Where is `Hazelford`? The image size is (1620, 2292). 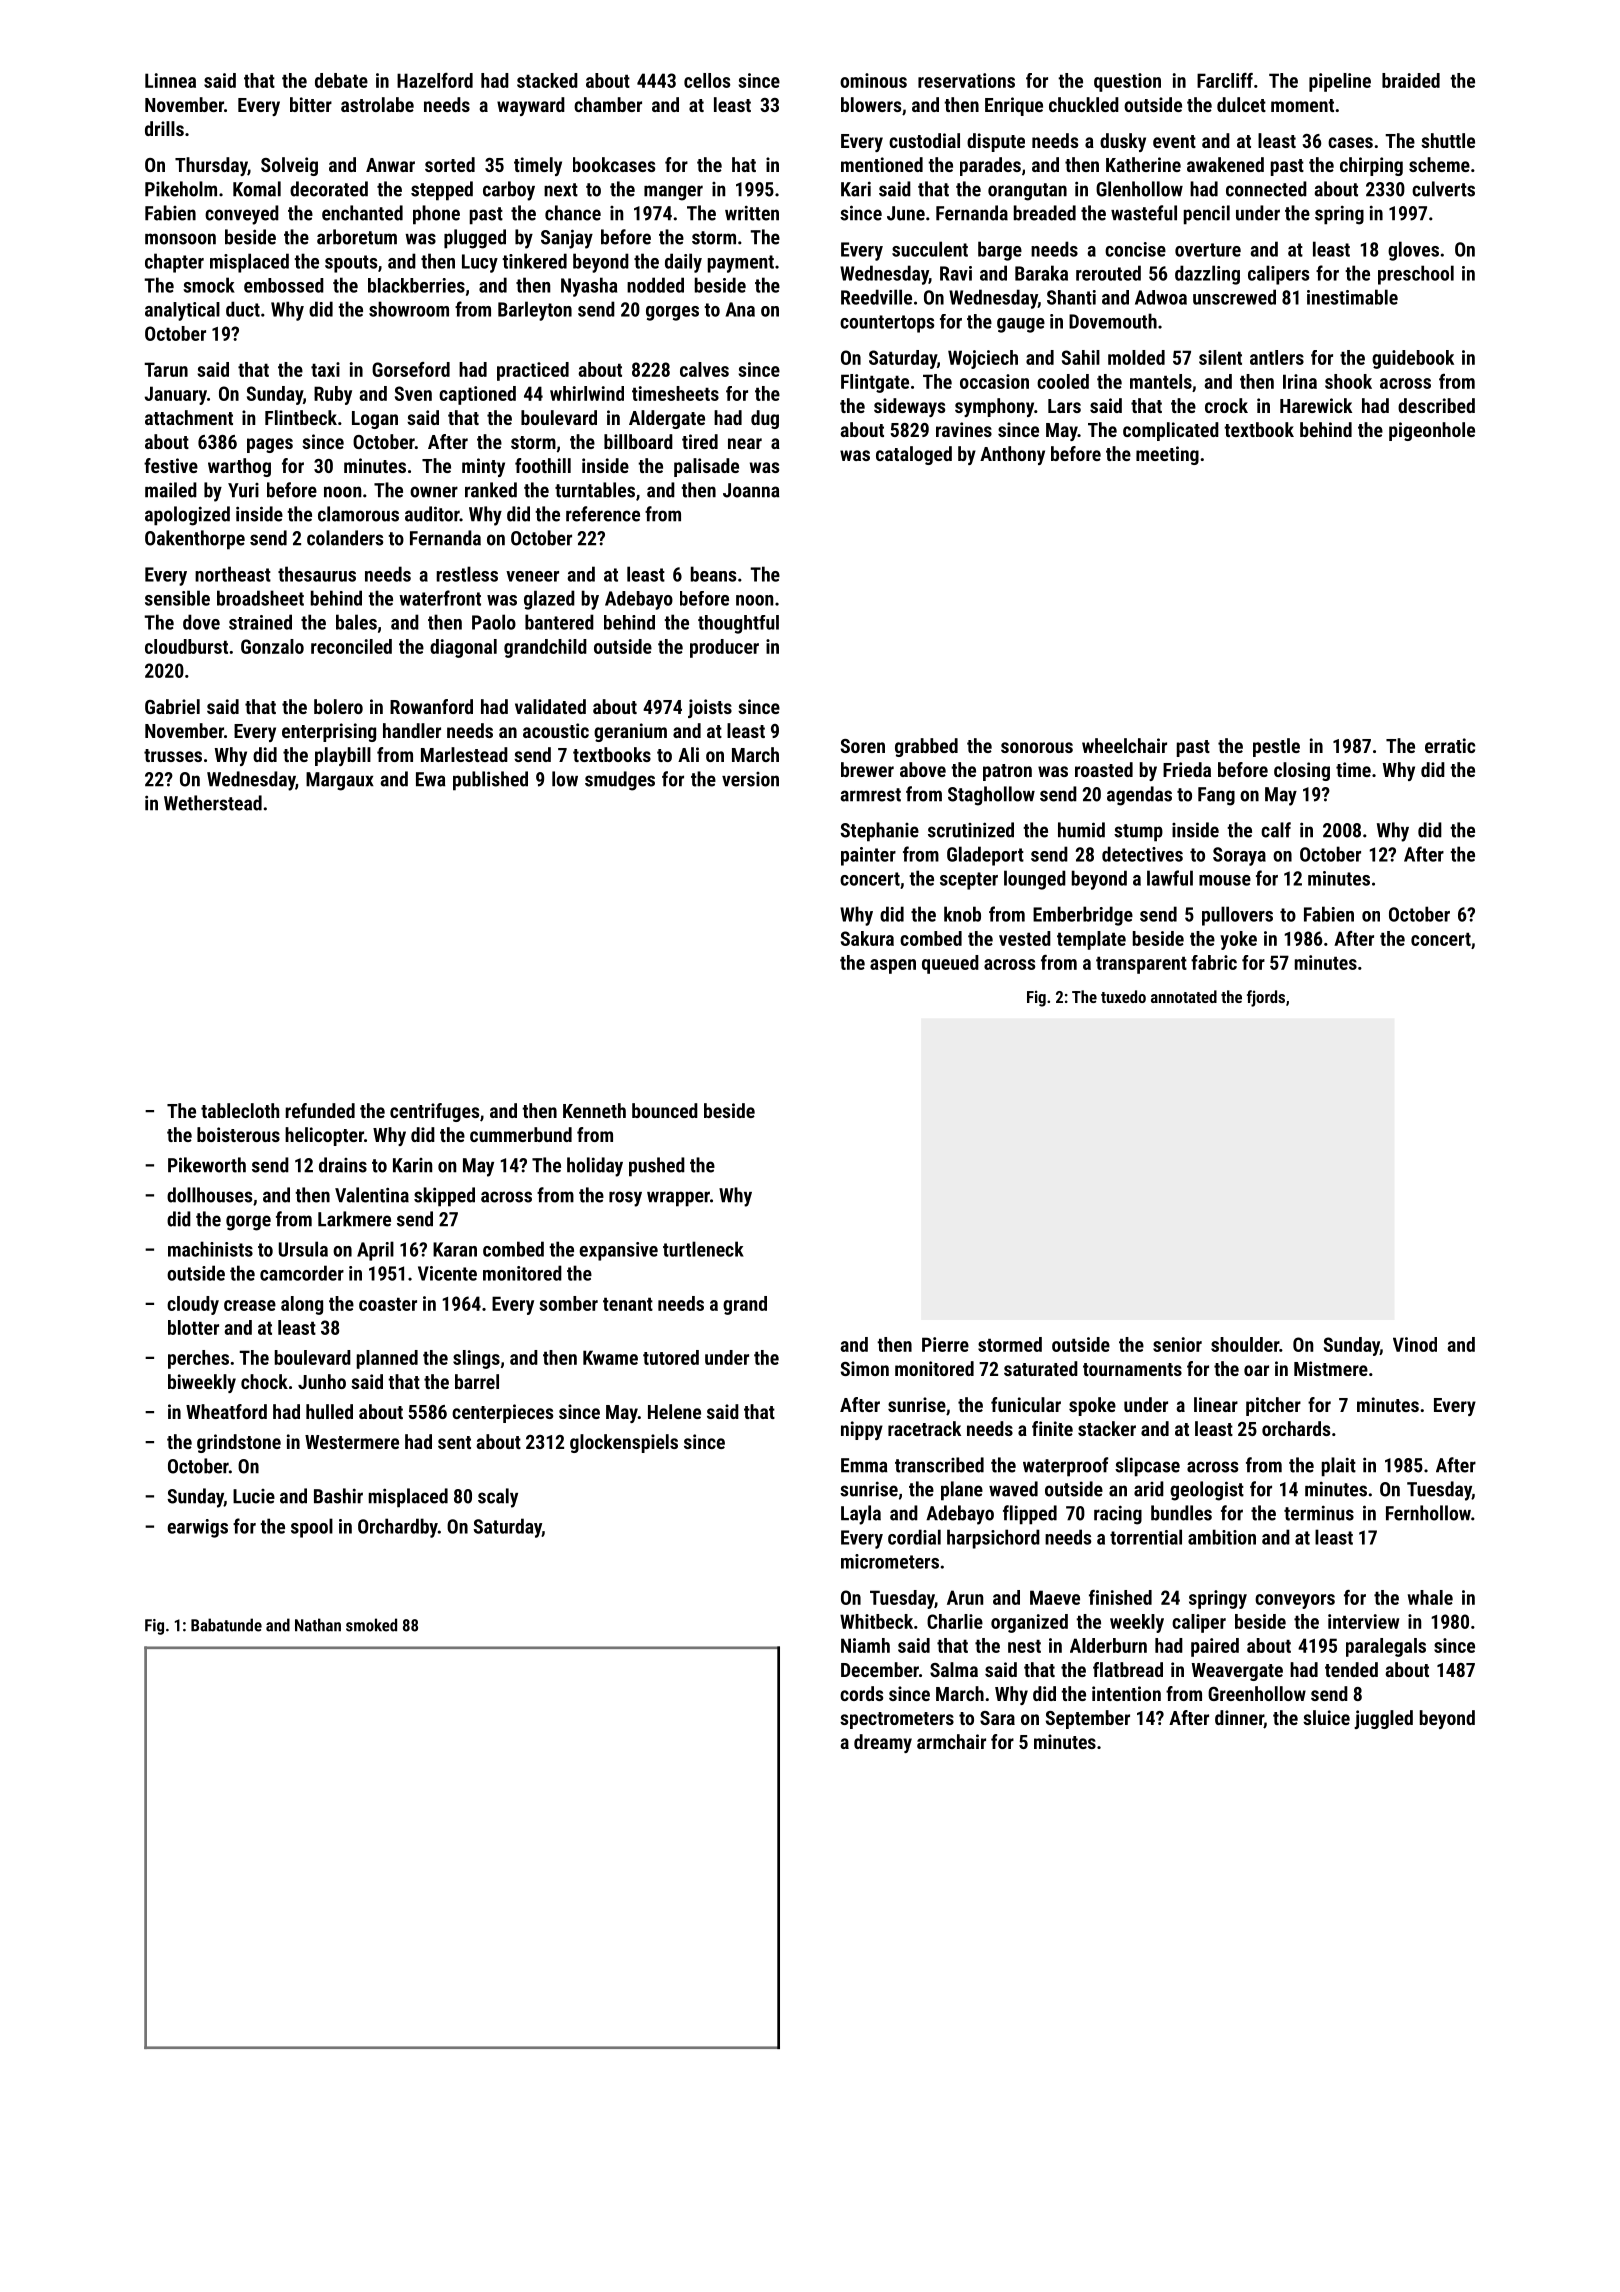 Hazelford is located at coordinates (435, 80).
